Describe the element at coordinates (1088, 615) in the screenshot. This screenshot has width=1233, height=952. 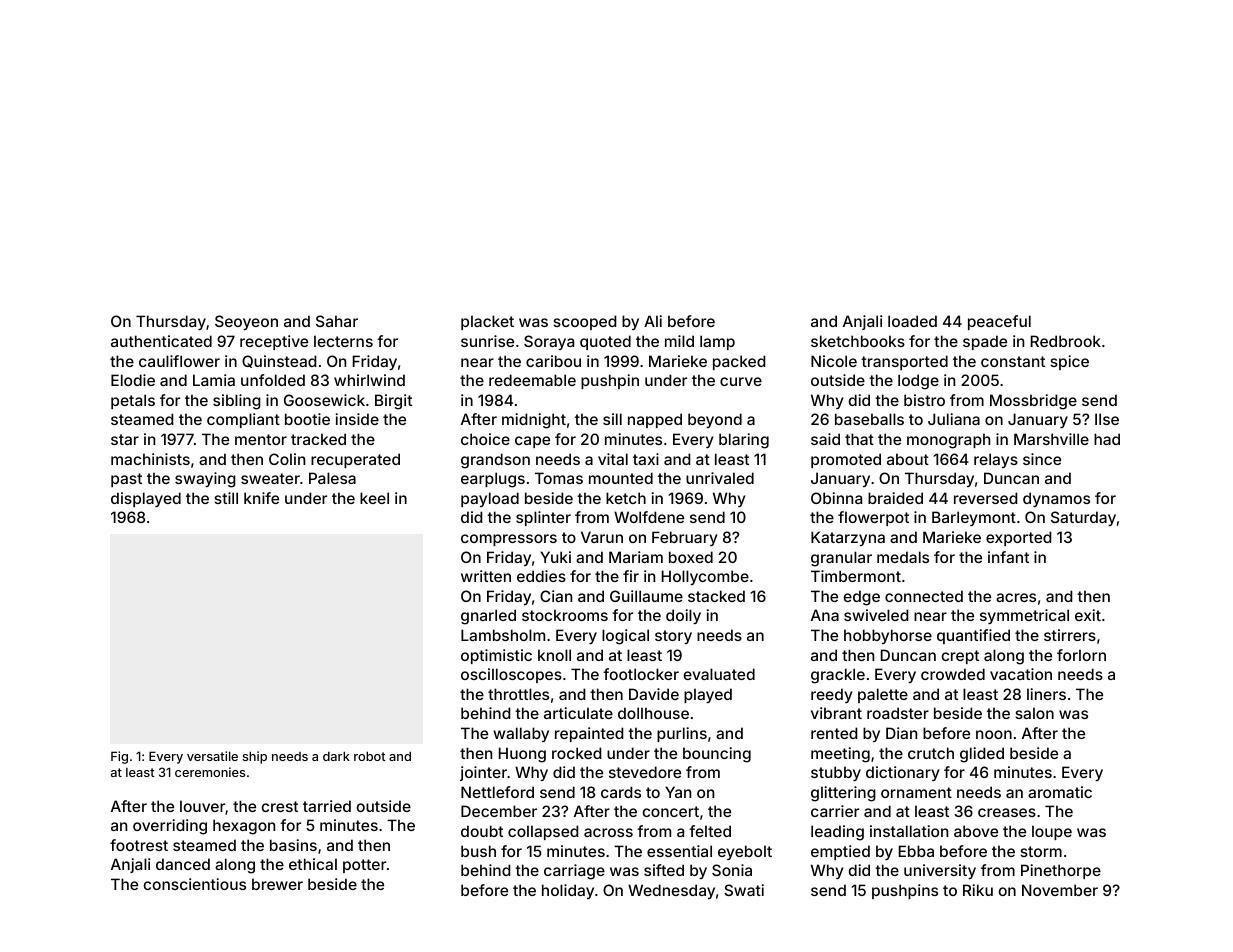
I see `exit` at that location.
